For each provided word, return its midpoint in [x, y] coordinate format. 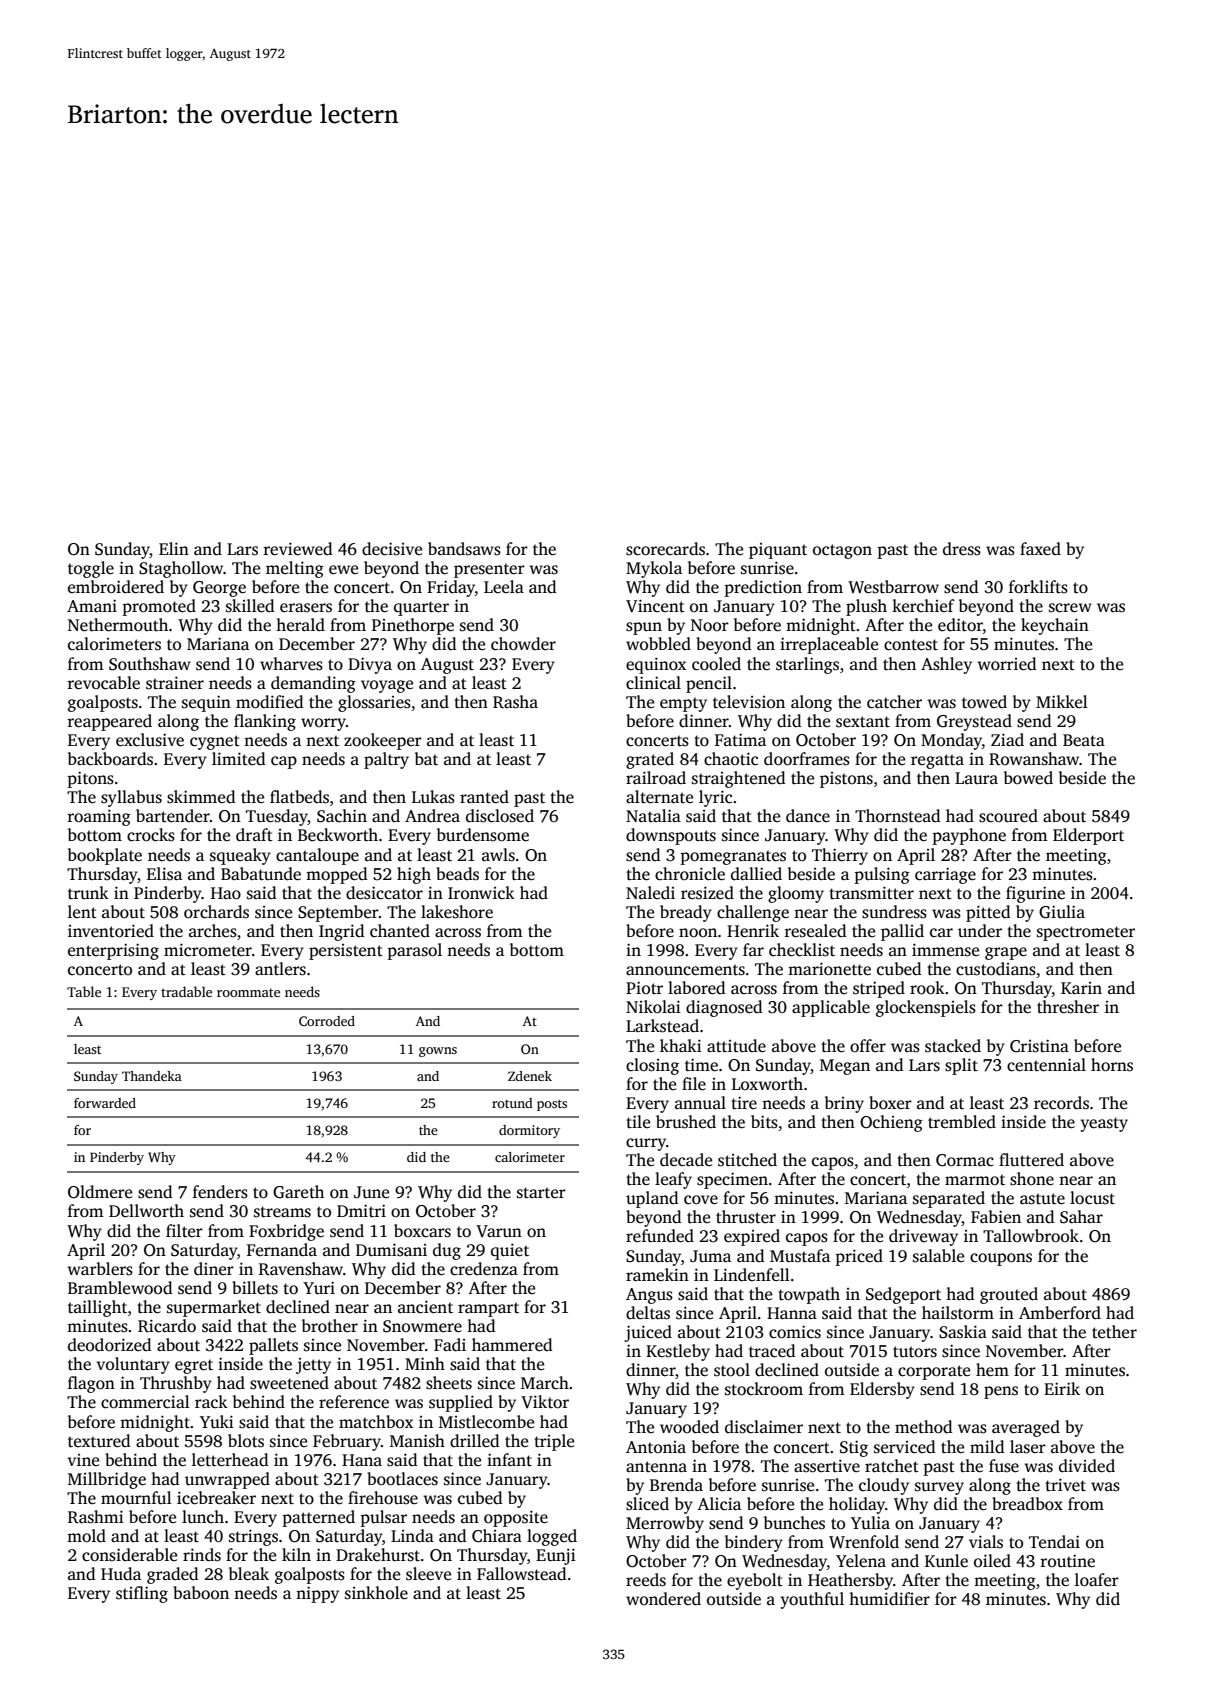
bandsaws [464, 549]
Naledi [650, 893]
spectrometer [1086, 933]
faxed [1040, 549]
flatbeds [299, 797]
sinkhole [376, 1593]
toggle [91, 569]
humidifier [889, 1599]
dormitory [529, 1131]
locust [1092, 1198]
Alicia [719, 1504]
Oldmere [100, 1192]
